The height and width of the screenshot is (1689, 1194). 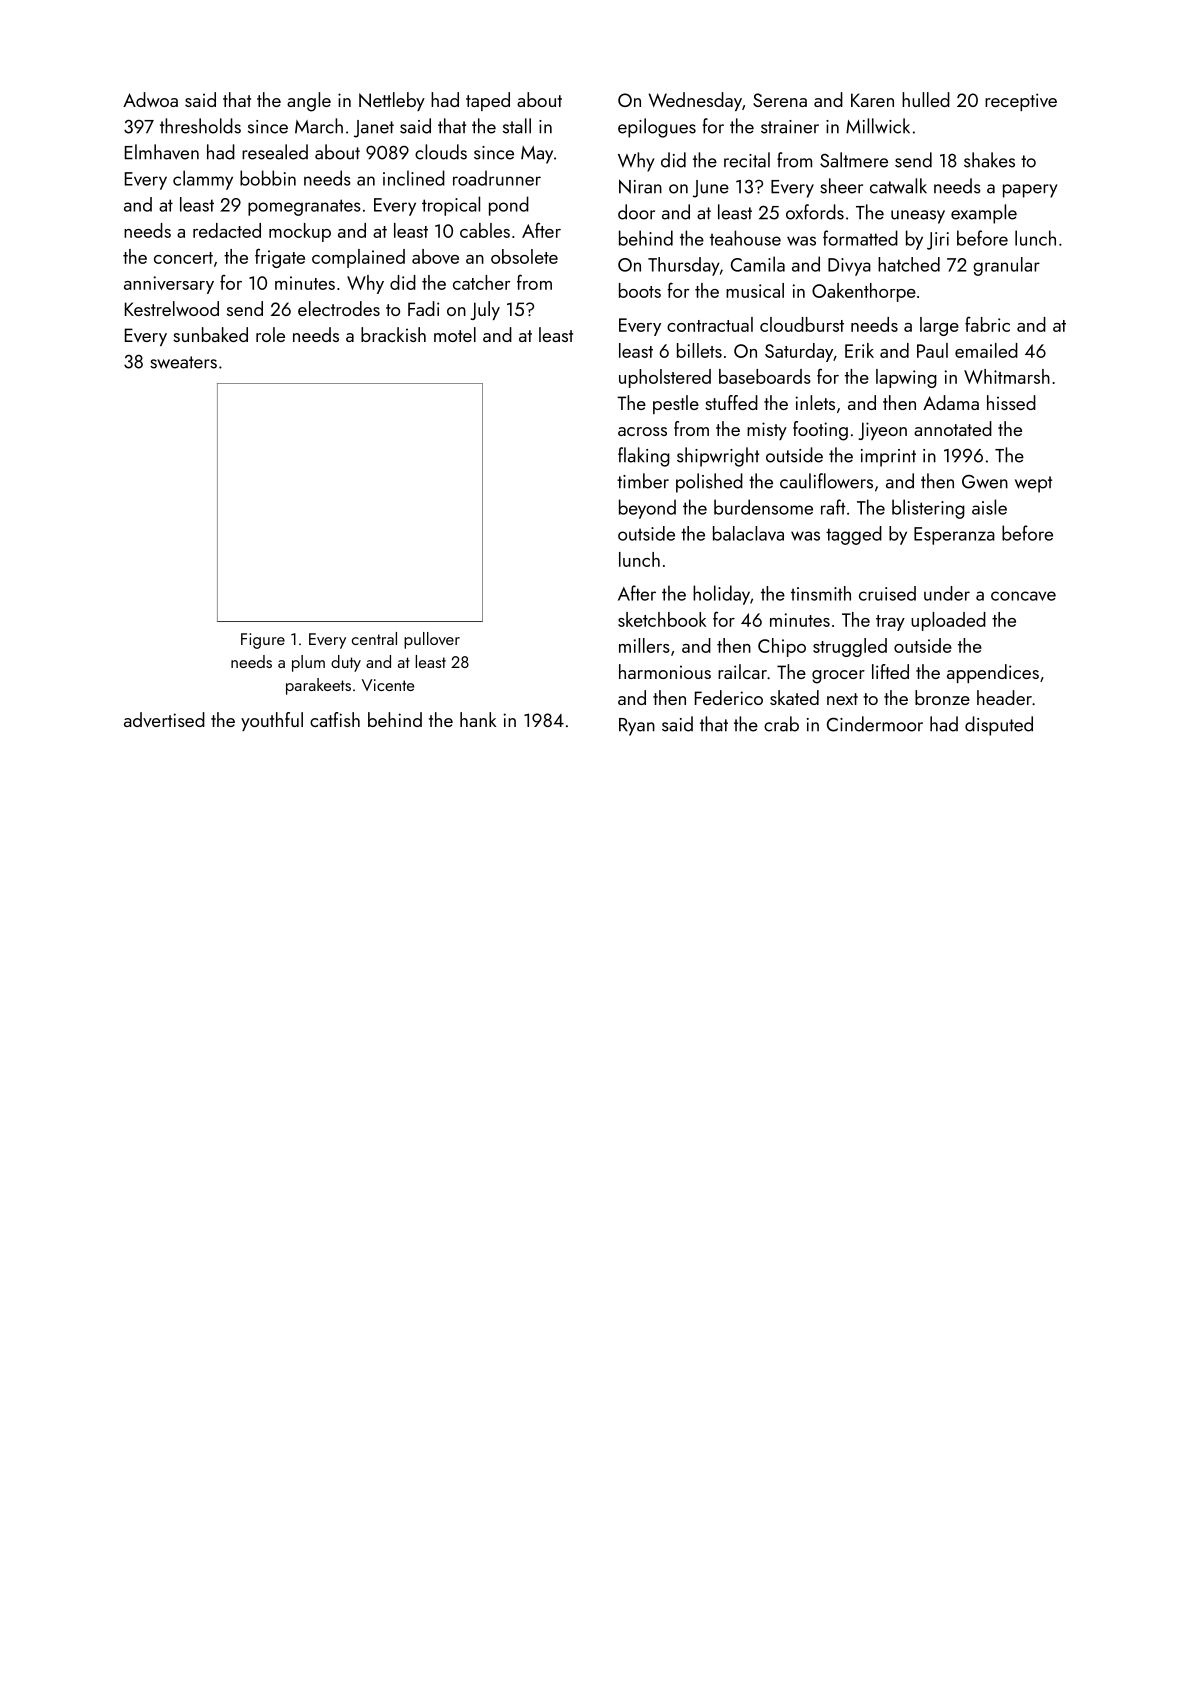 I want to click on receptive, so click(x=1021, y=102).
